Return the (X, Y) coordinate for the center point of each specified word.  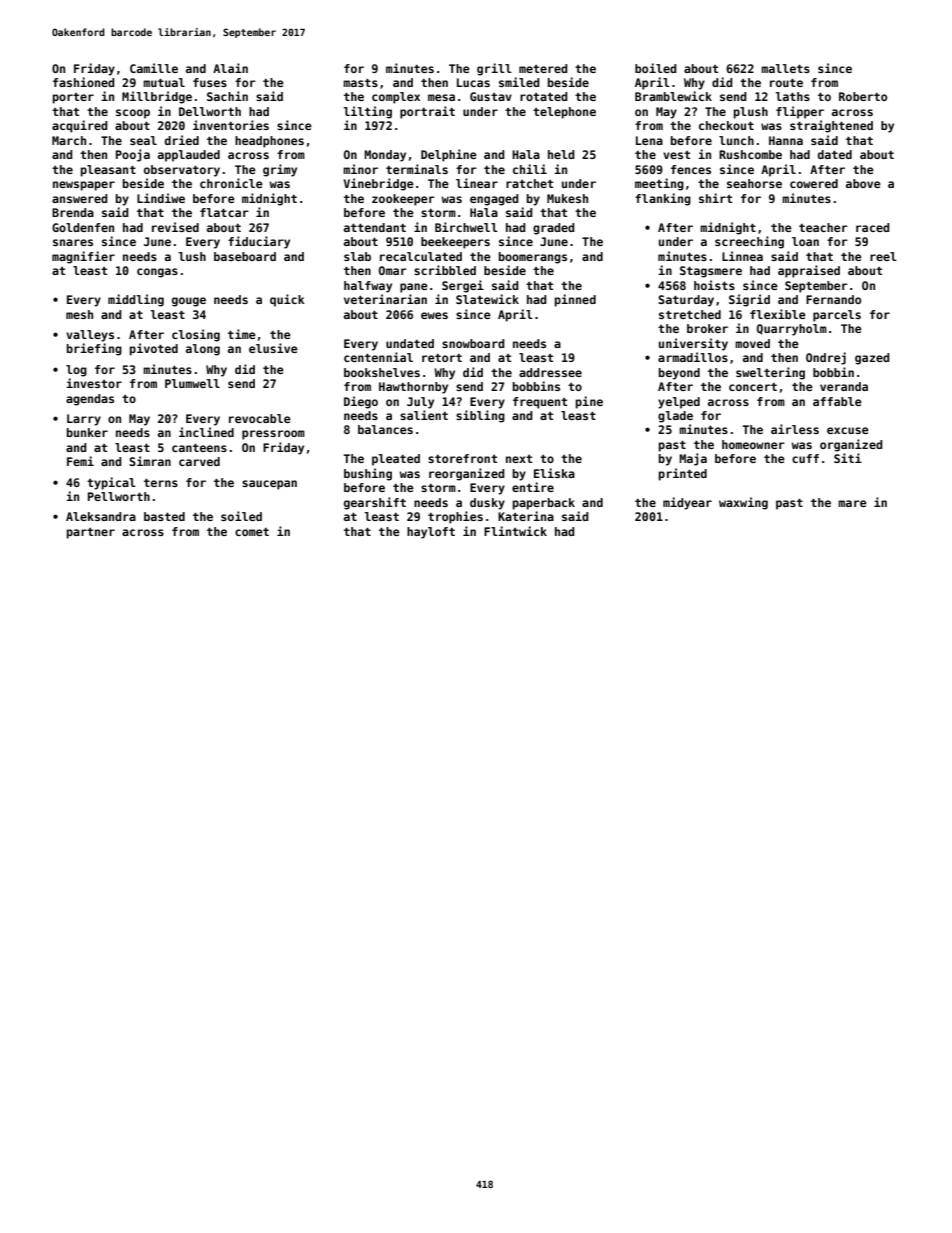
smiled (519, 82)
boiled (656, 68)
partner (91, 533)
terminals (417, 169)
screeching (749, 242)
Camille (154, 68)
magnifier (83, 257)
